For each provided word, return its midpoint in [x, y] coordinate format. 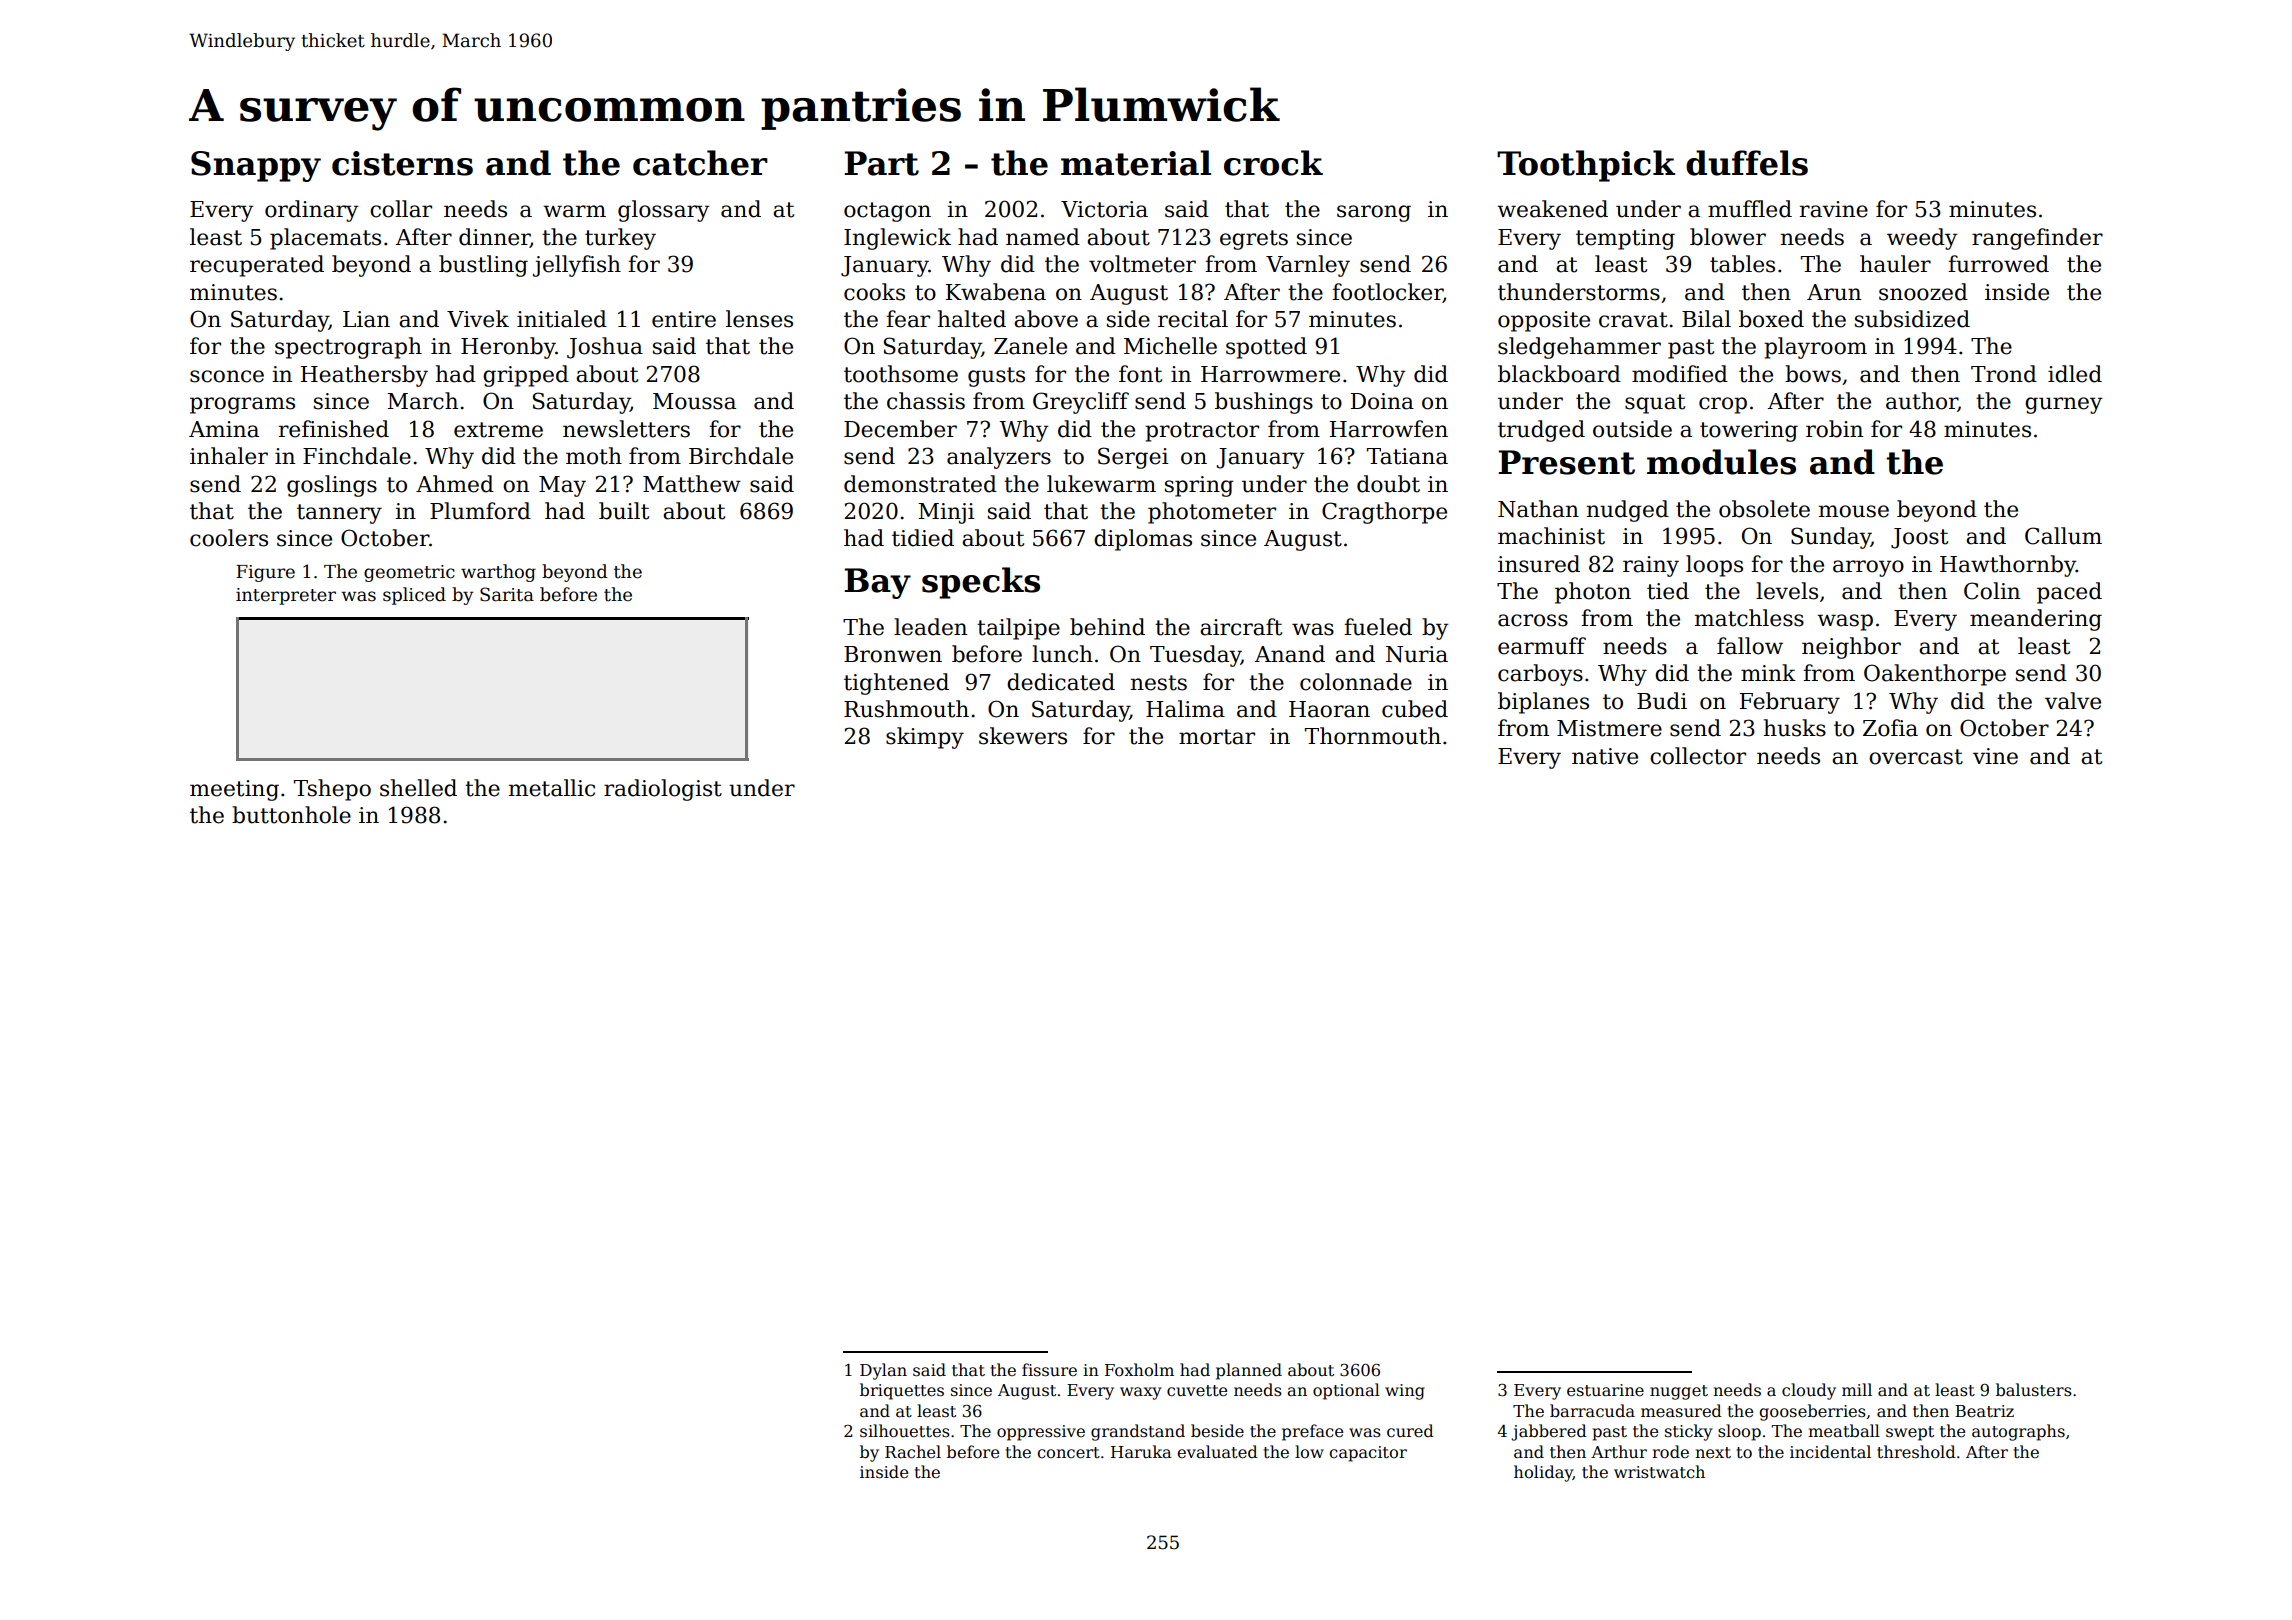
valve [2073, 701]
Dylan [883, 1371]
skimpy [925, 738]
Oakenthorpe [1935, 675]
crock [1273, 163]
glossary [663, 211]
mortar [1217, 737]
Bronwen [893, 654]
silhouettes [905, 1431]
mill [1857, 1389]
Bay [877, 583]
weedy [1922, 239]
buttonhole [291, 815]
